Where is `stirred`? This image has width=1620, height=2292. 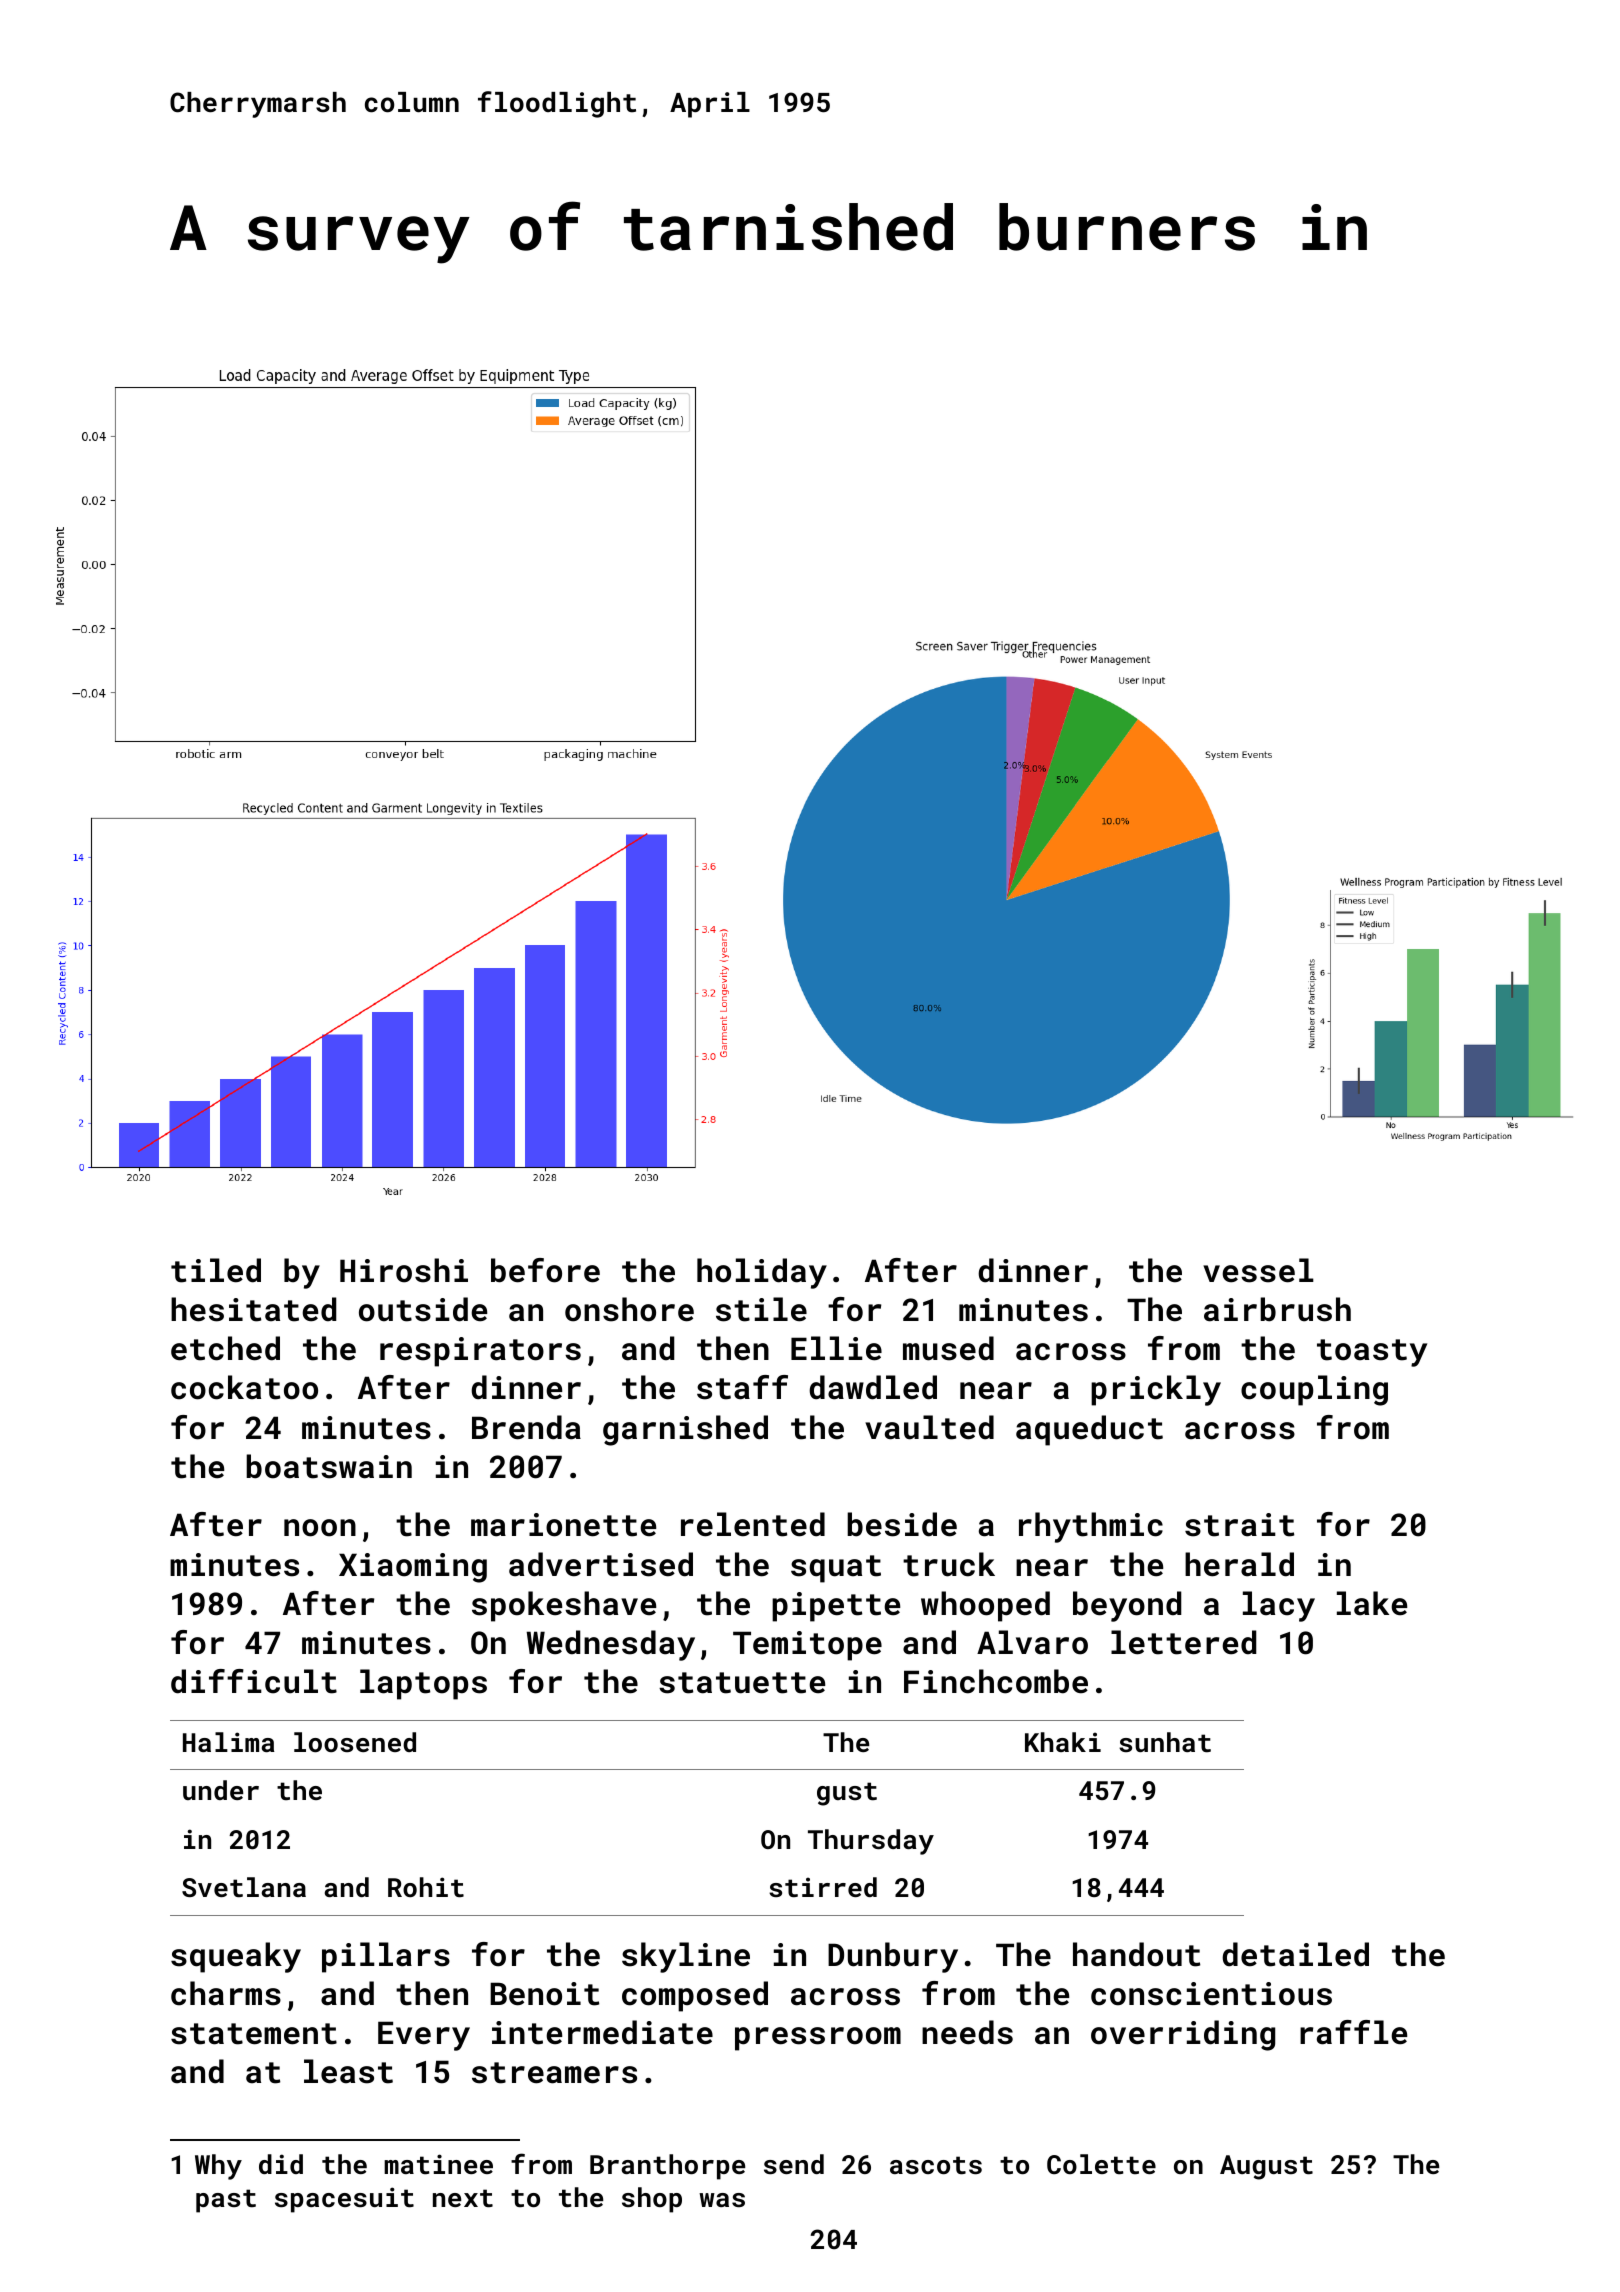
stirred is located at coordinates (823, 1887).
